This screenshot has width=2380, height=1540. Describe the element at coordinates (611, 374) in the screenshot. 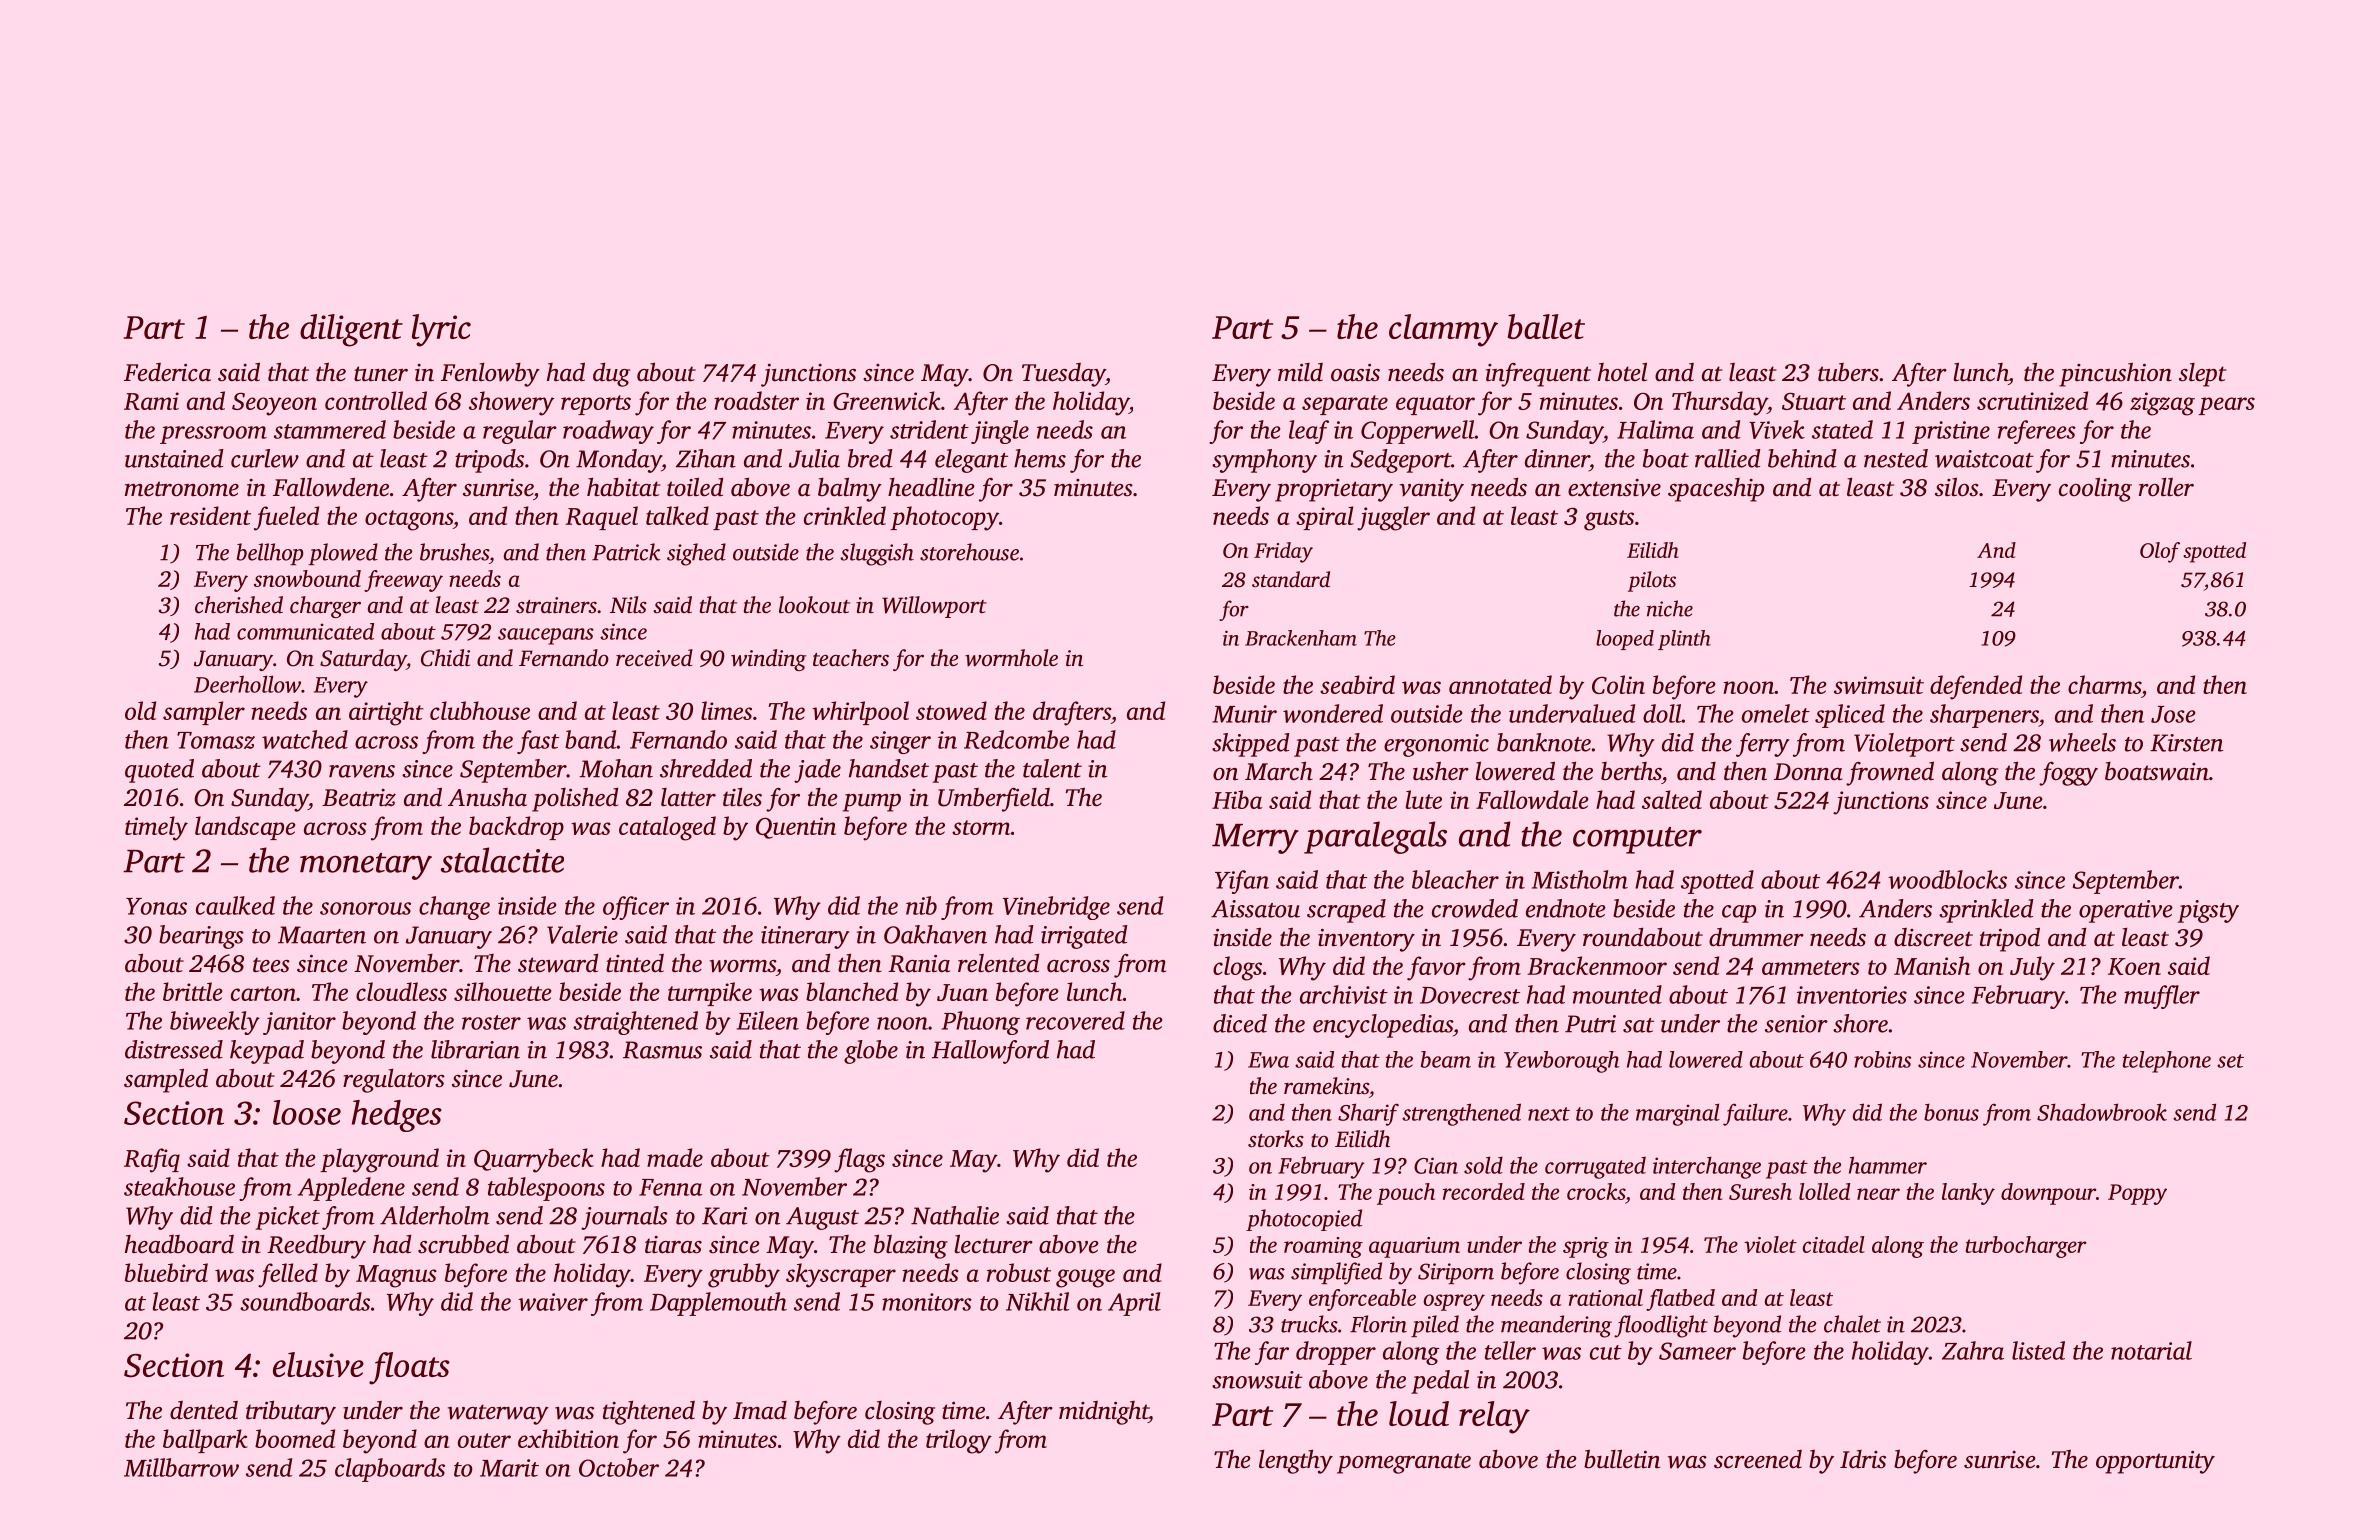

I see `dug` at that location.
